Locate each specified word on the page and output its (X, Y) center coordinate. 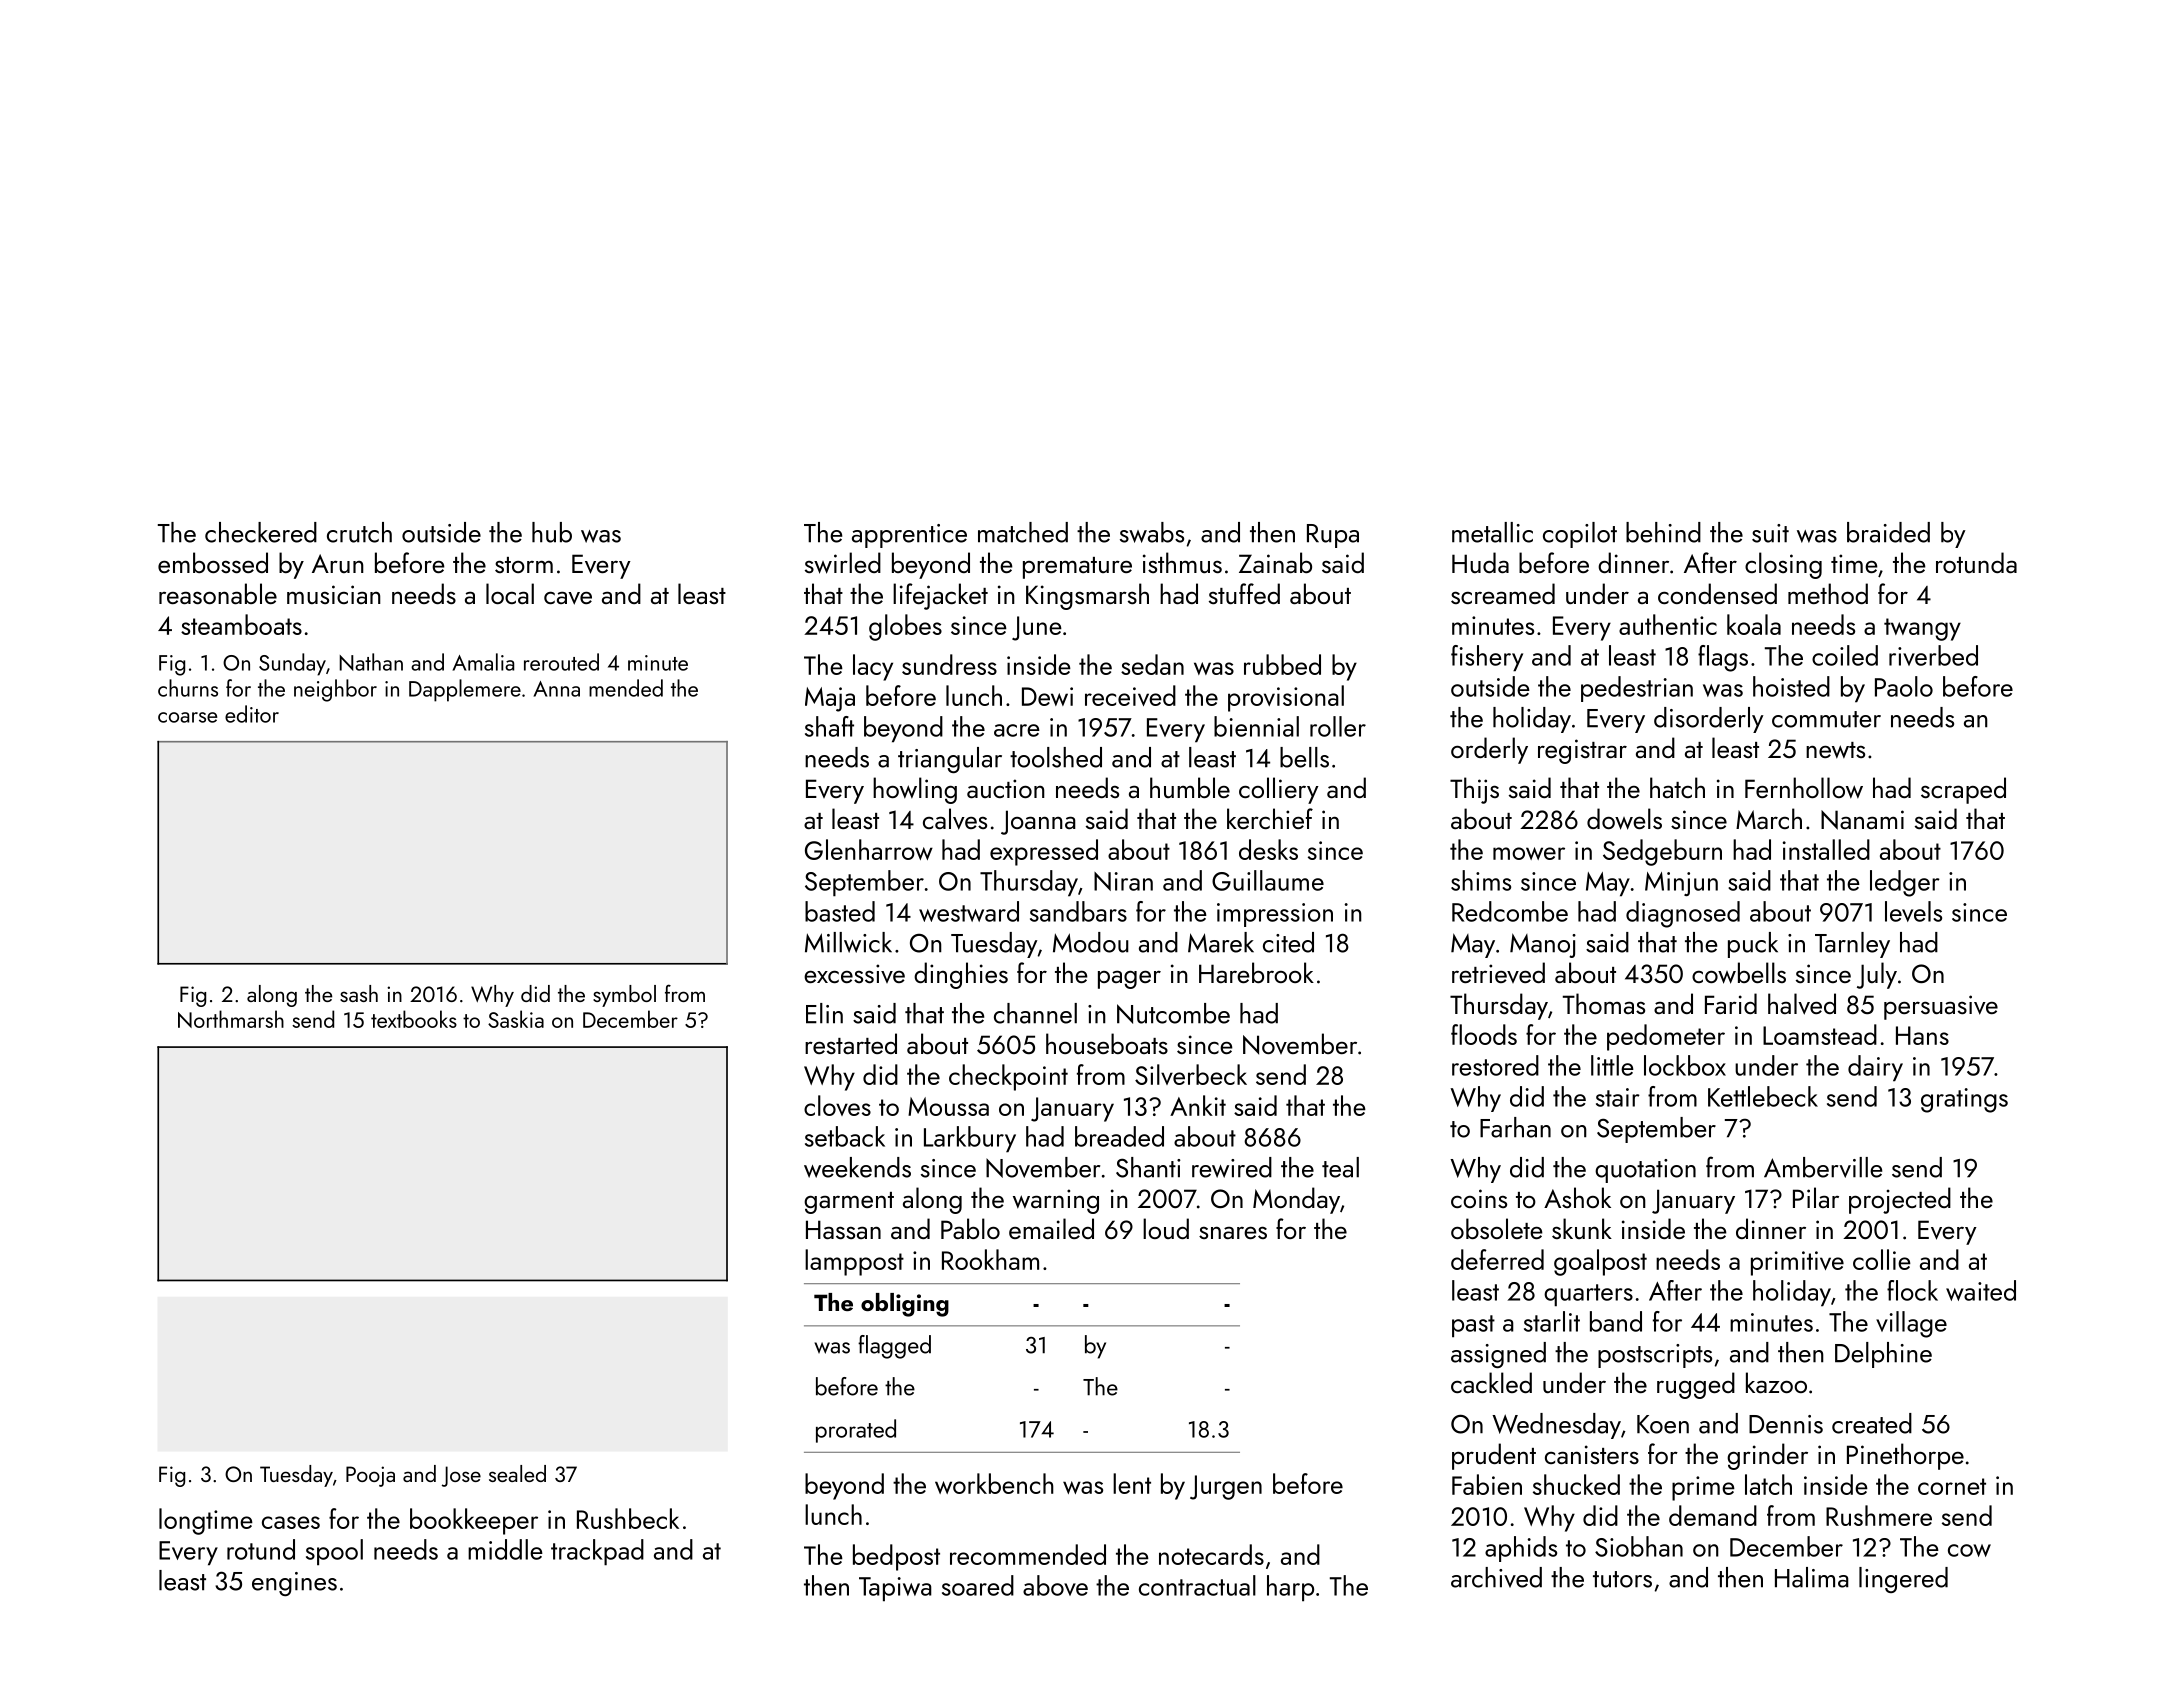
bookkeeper (474, 1521)
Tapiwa (895, 1589)
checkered (261, 532)
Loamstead (1820, 1034)
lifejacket (940, 596)
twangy (1922, 629)
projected (1900, 1200)
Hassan (843, 1229)
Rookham (990, 1259)
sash (359, 993)
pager (1129, 979)
